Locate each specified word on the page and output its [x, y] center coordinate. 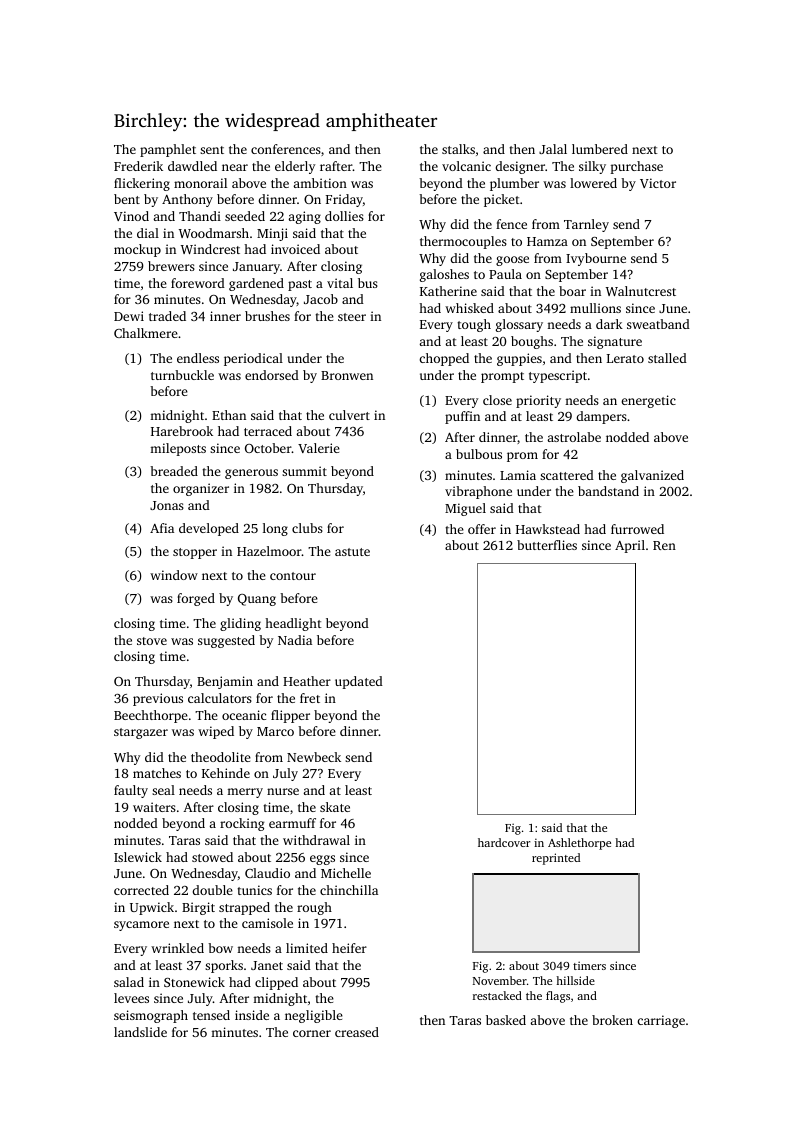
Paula [505, 274]
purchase [636, 167]
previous [158, 699]
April [630, 546]
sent [212, 150]
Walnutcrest [641, 291]
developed [209, 529]
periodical [253, 359]
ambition [320, 183]
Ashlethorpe [579, 844]
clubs [307, 528]
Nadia [295, 640]
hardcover [504, 842]
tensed [211, 1015]
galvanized [652, 476]
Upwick [152, 908]
